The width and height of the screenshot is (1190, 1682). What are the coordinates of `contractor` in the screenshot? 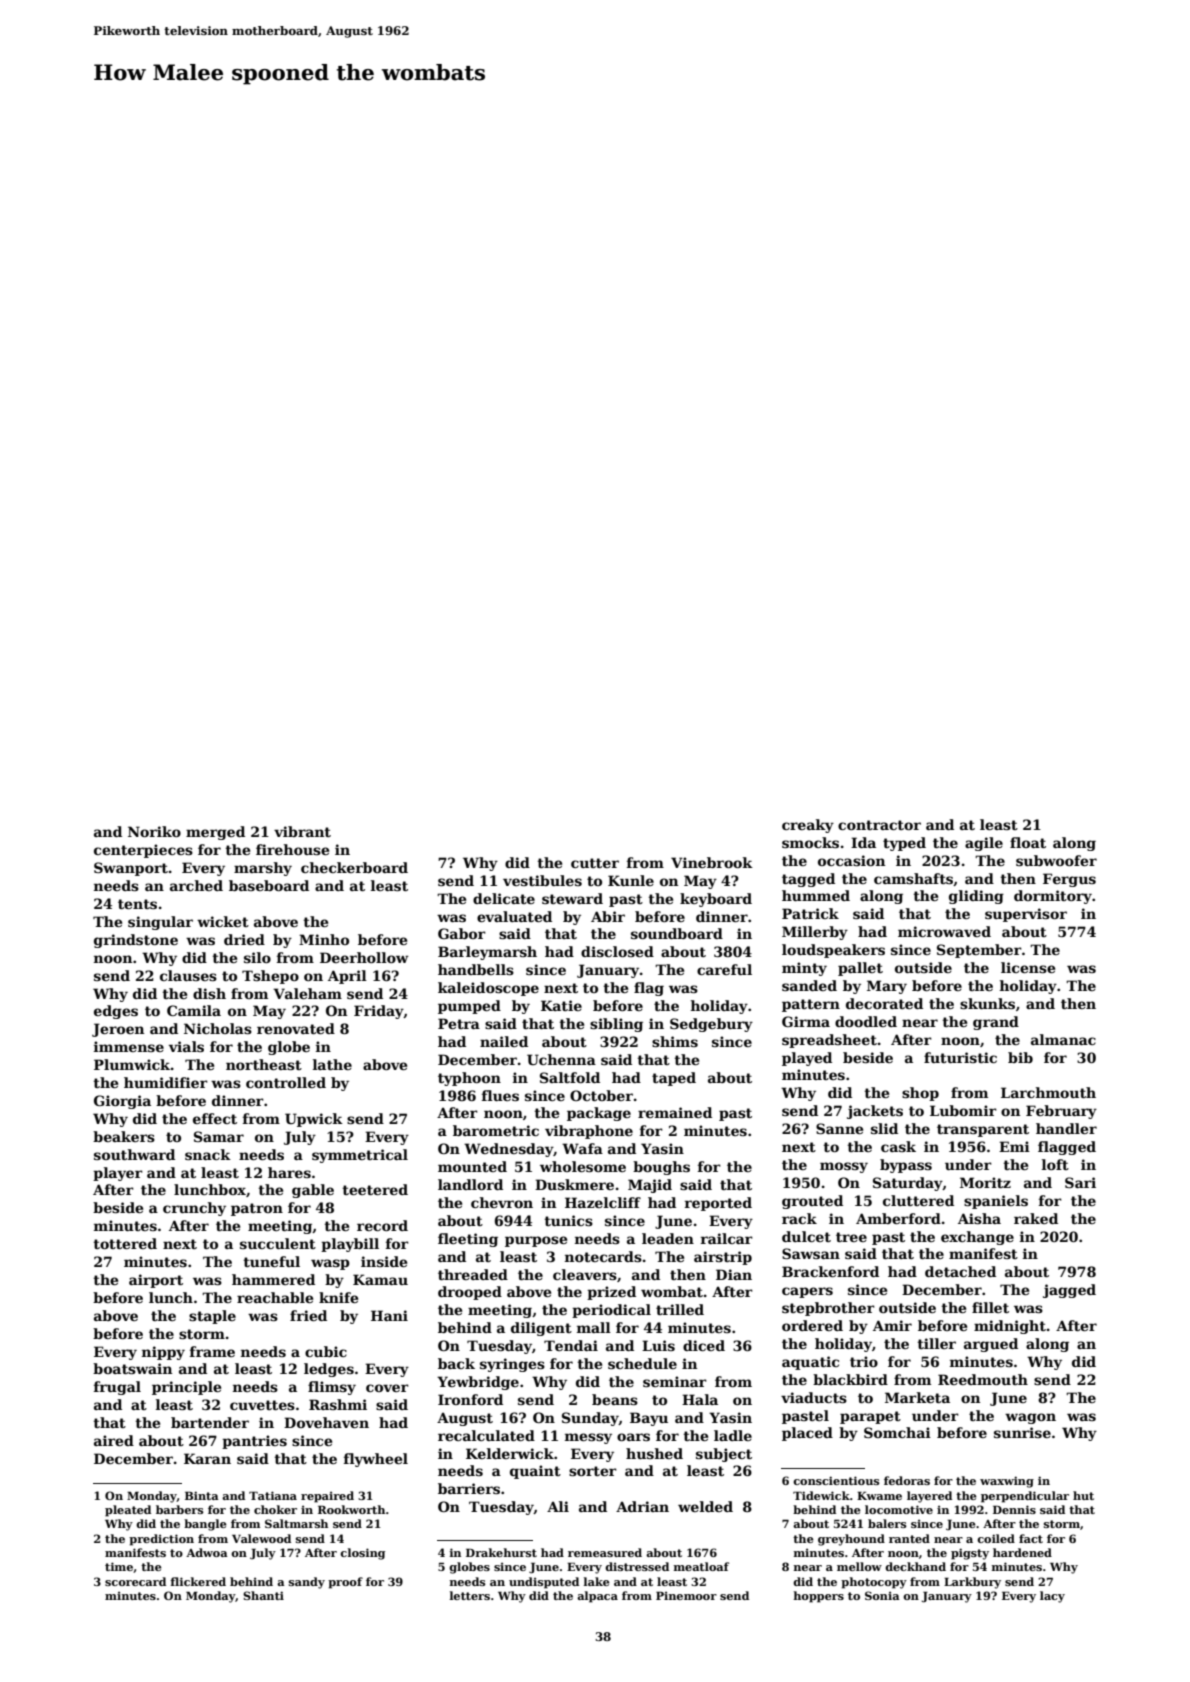 It's located at (879, 825).
